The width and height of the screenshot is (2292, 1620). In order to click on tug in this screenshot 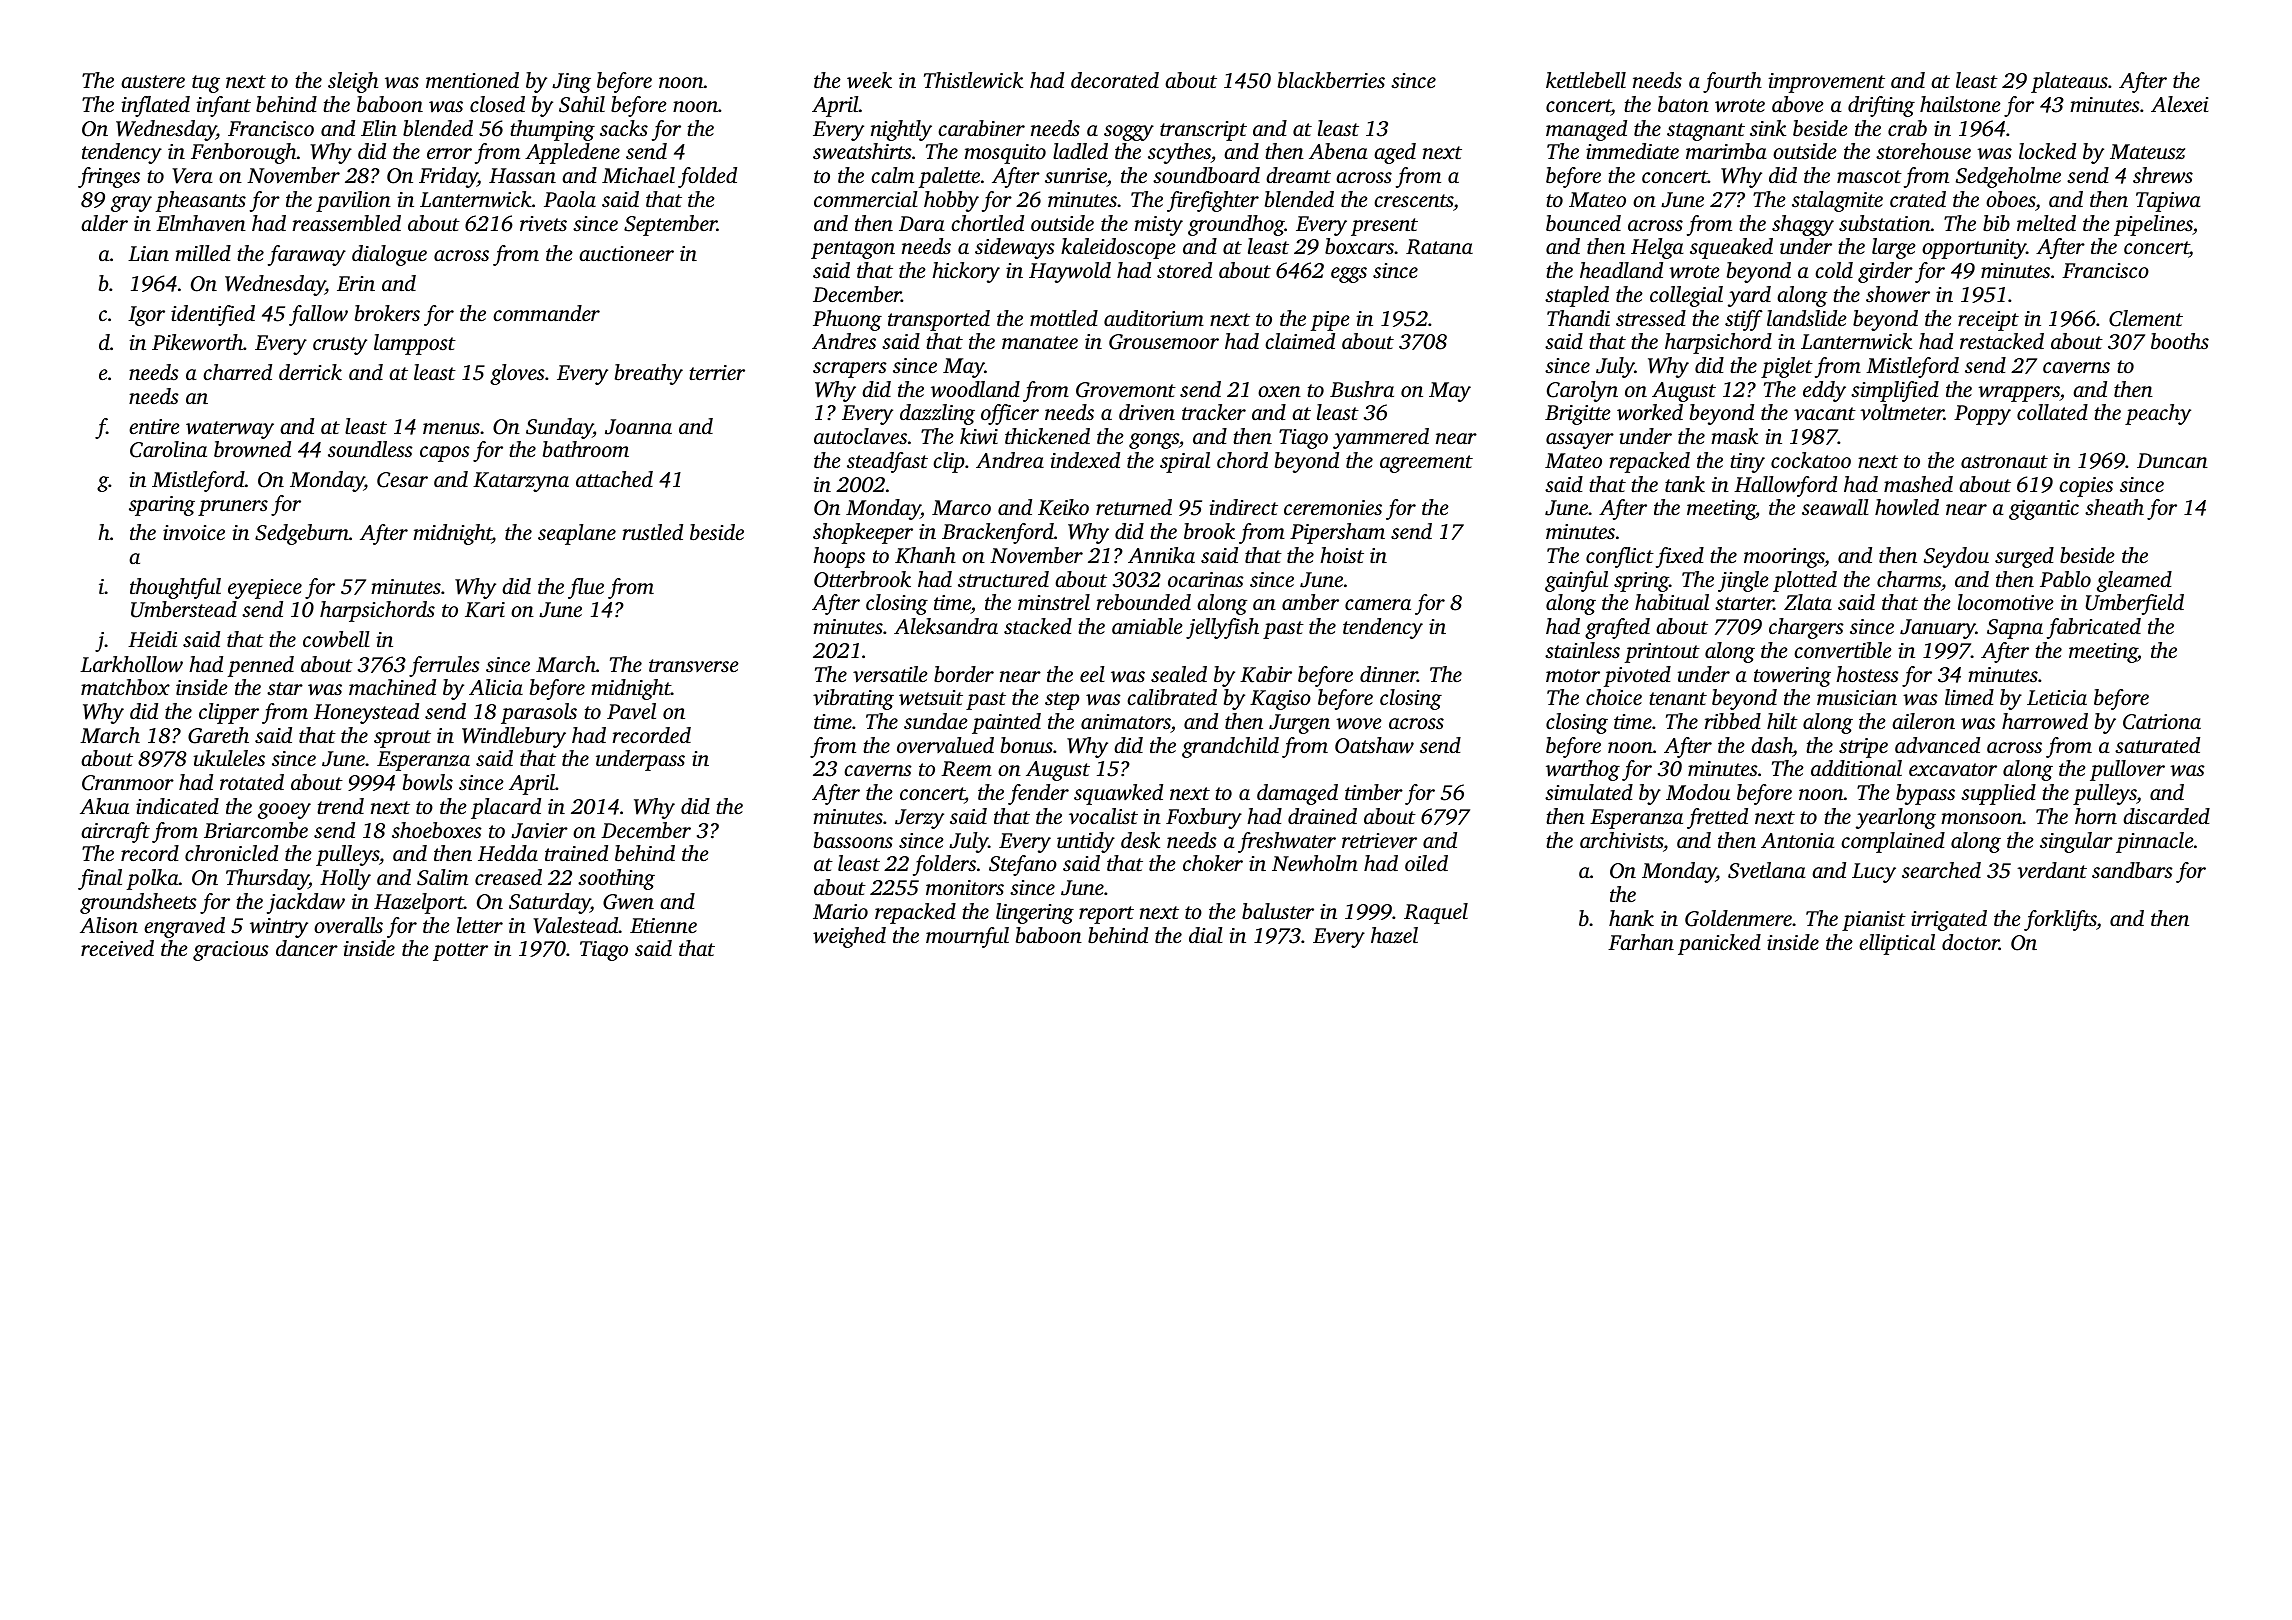, I will do `click(206, 84)`.
